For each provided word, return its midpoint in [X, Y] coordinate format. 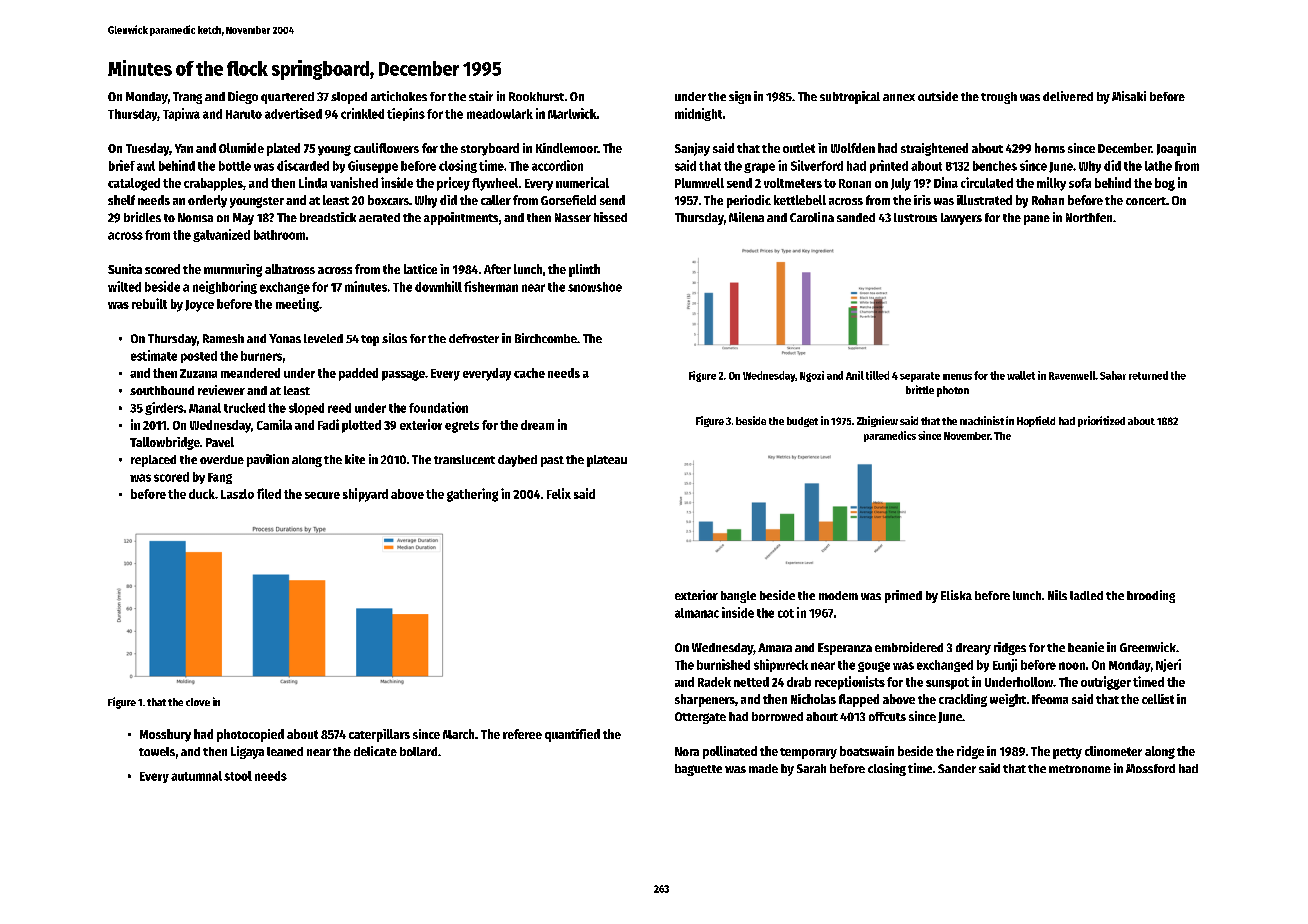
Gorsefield [568, 200]
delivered [1068, 96]
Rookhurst [536, 96]
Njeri [1168, 665]
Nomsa [195, 217]
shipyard [365, 495]
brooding [1151, 596]
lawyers [961, 219]
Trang [187, 98]
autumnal [196, 776]
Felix [559, 493]
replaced [153, 461]
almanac [697, 613]
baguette [698, 770]
